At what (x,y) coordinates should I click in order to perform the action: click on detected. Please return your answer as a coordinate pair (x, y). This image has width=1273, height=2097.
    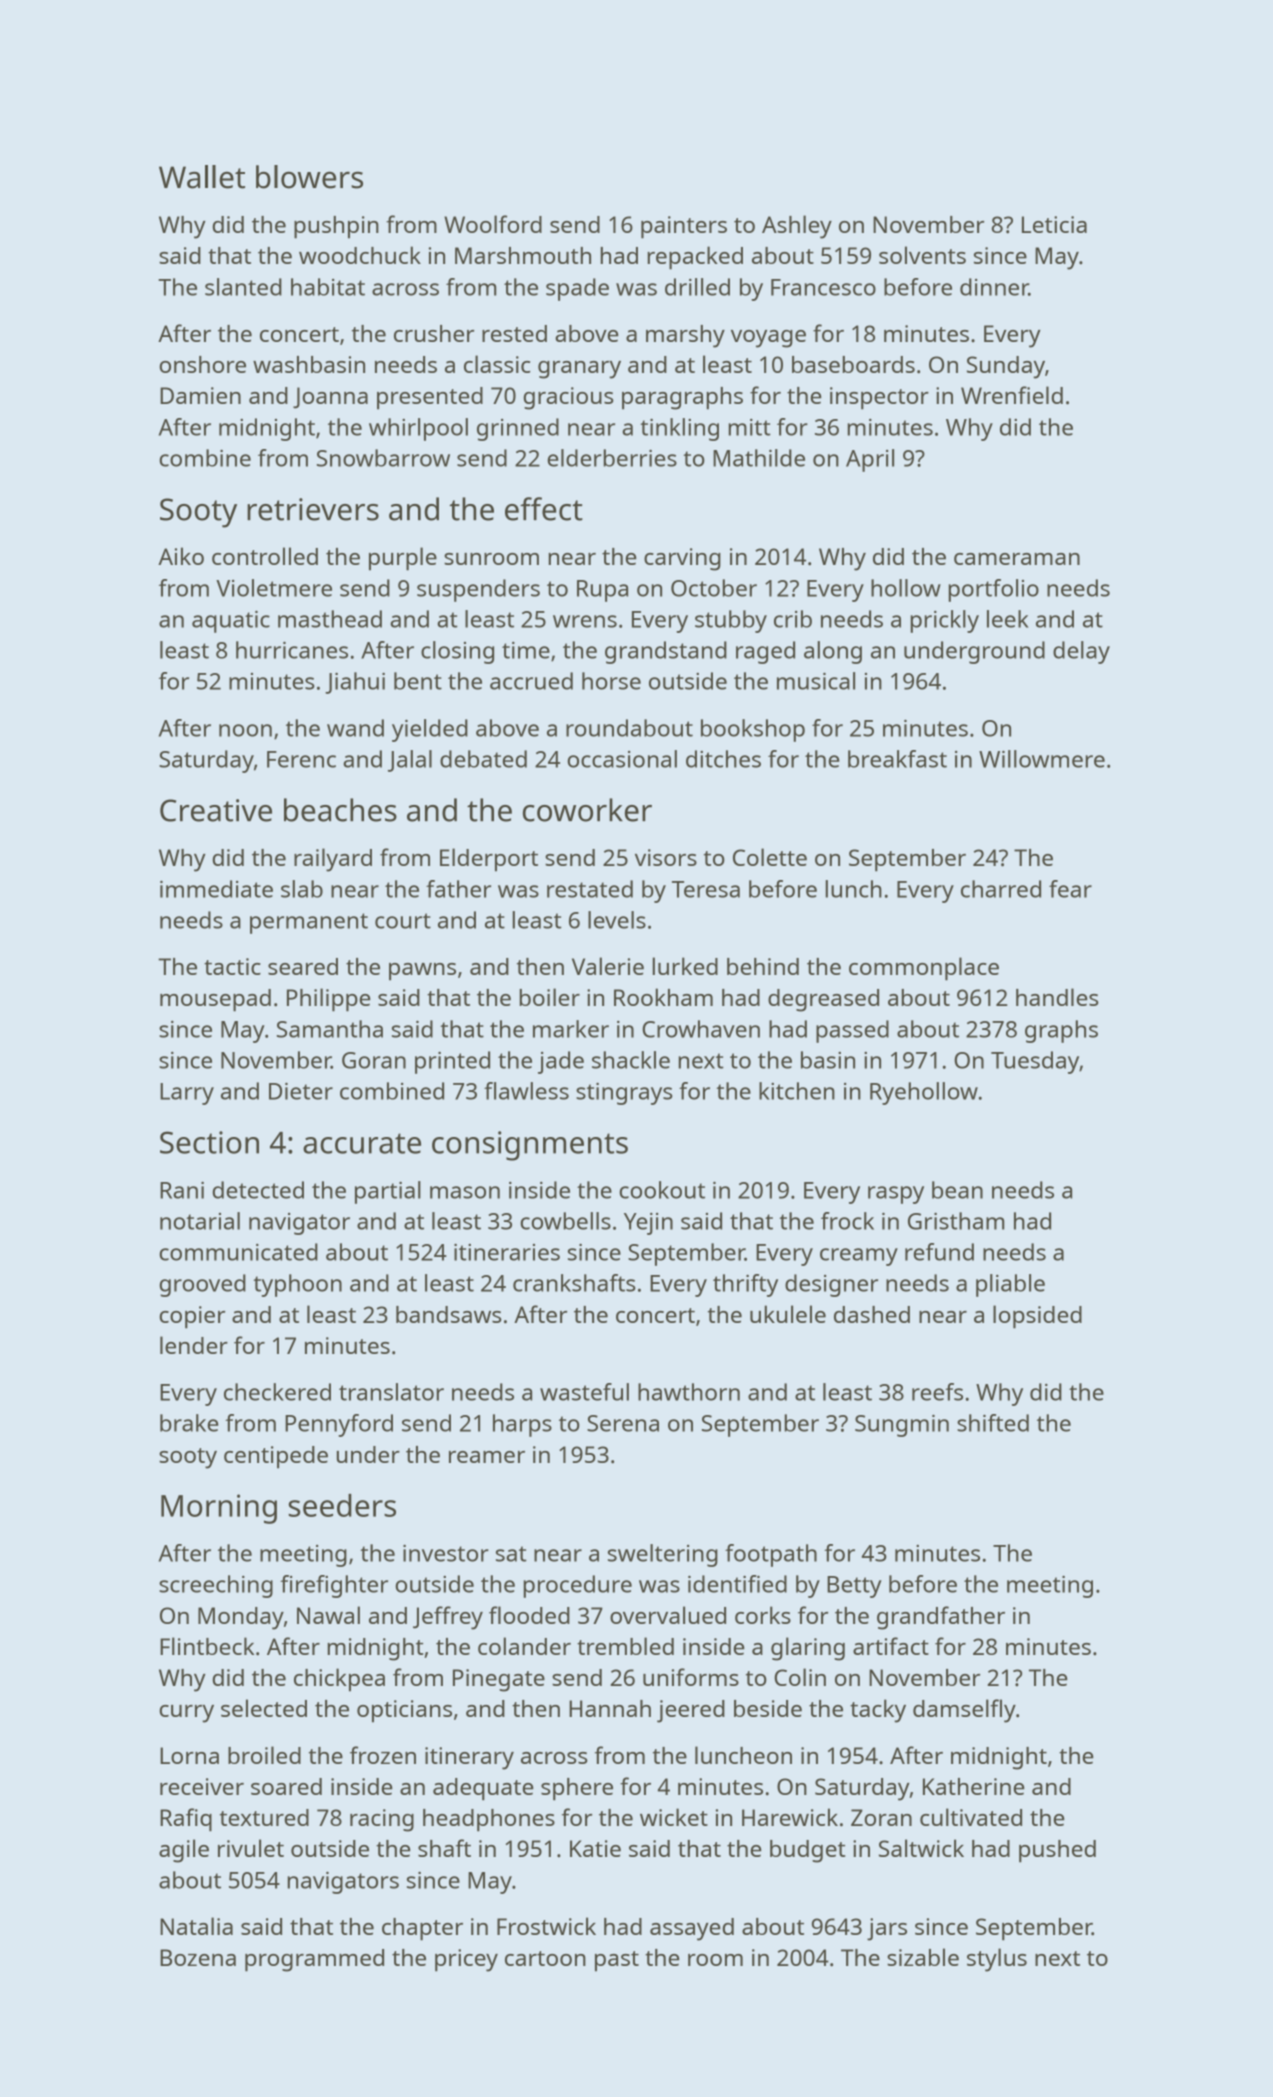
    Looking at the image, I should click on (258, 1190).
